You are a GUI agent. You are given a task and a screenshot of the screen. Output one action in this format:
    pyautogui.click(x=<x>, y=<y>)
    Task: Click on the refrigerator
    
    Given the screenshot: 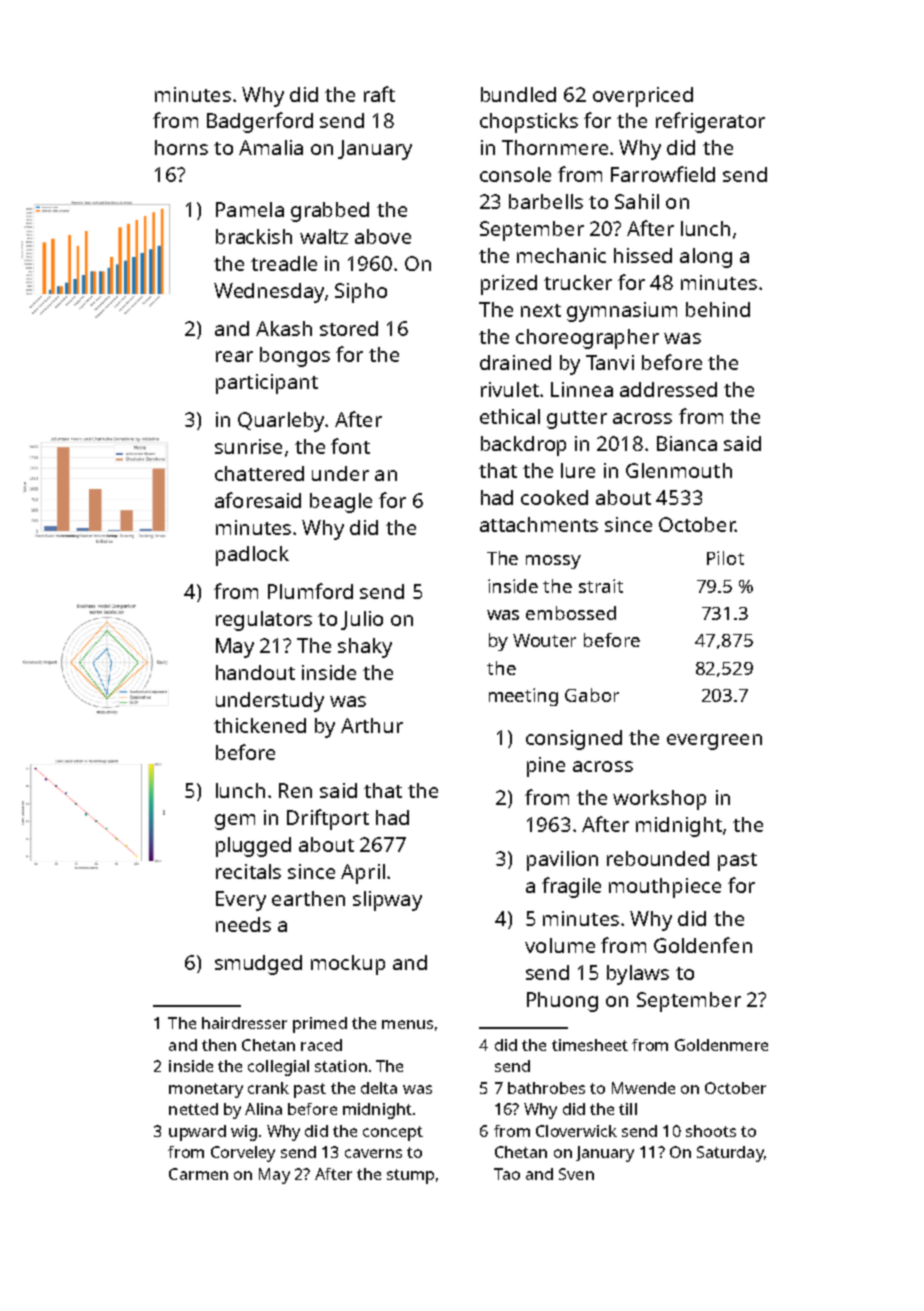 What is the action you would take?
    pyautogui.click(x=710, y=122)
